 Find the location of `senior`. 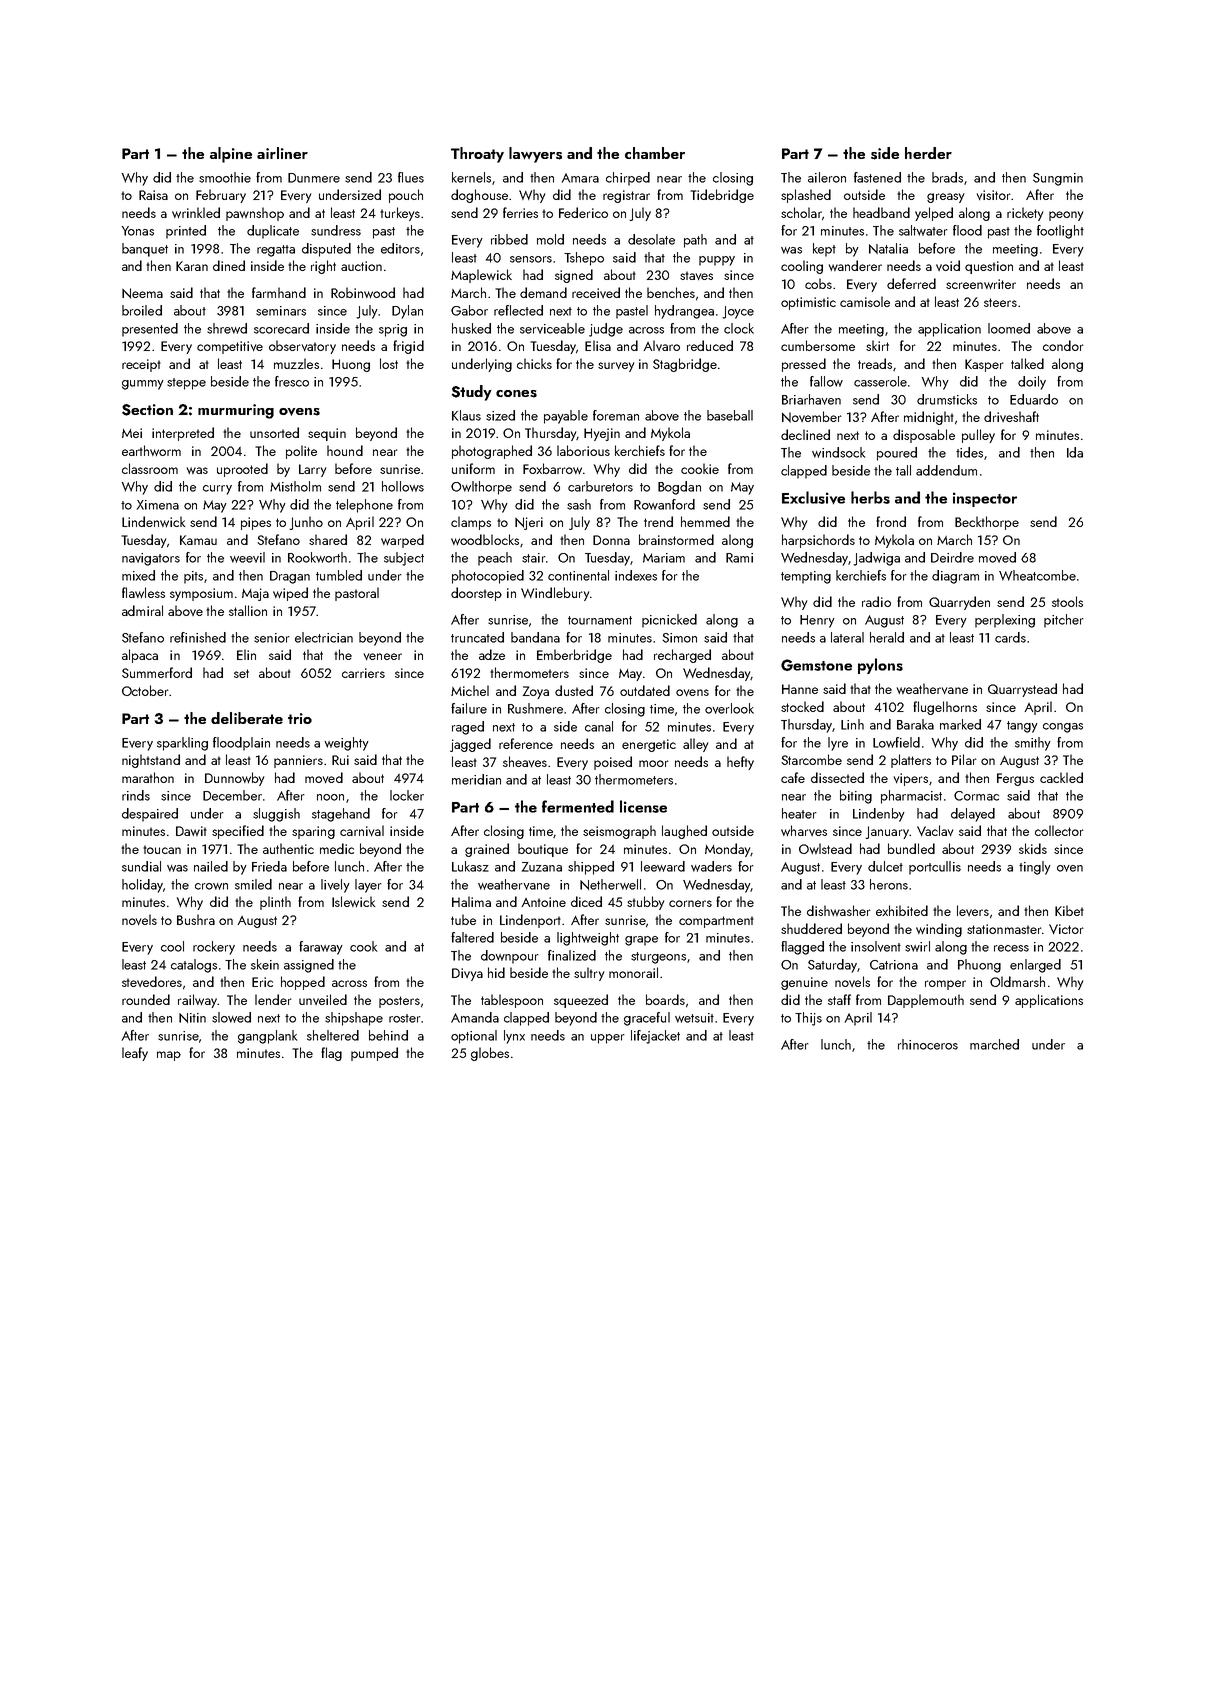

senior is located at coordinates (272, 638).
